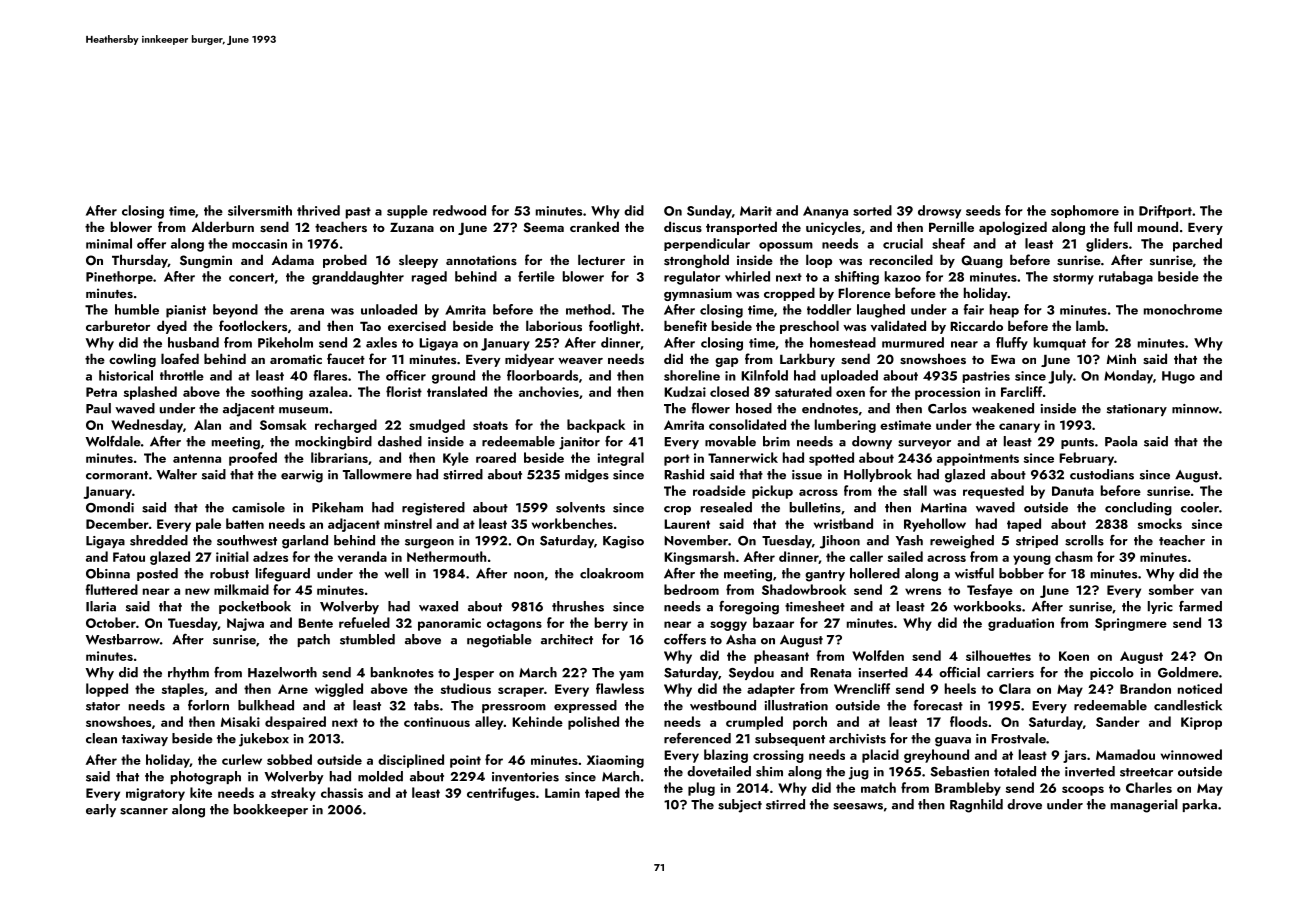 This image has height=924, width=1308. What do you see at coordinates (155, 794) in the image?
I see `migratory` at bounding box center [155, 794].
